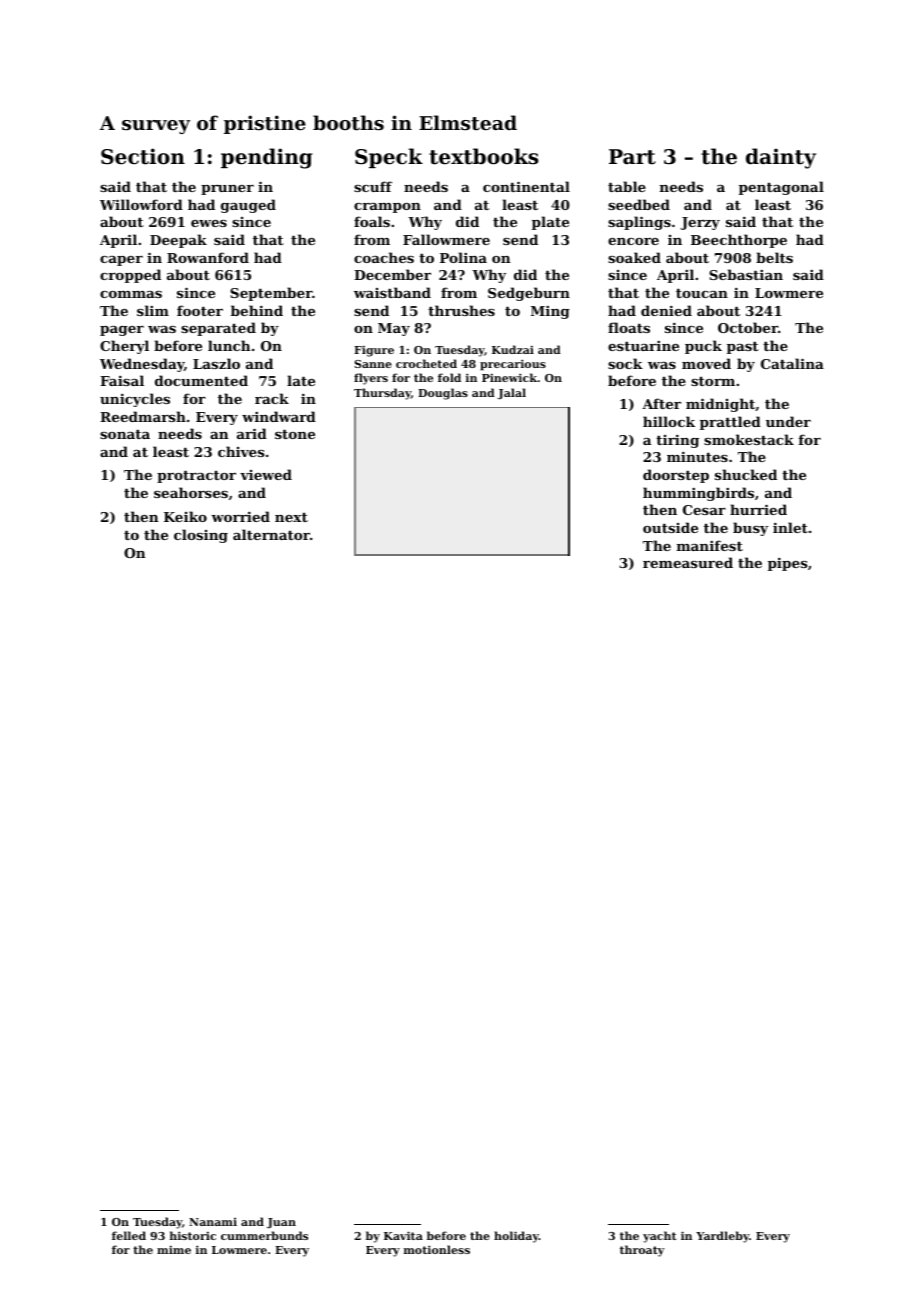 This screenshot has height=1308, width=924. Describe the element at coordinates (201, 536) in the screenshot. I see `closing` at that location.
